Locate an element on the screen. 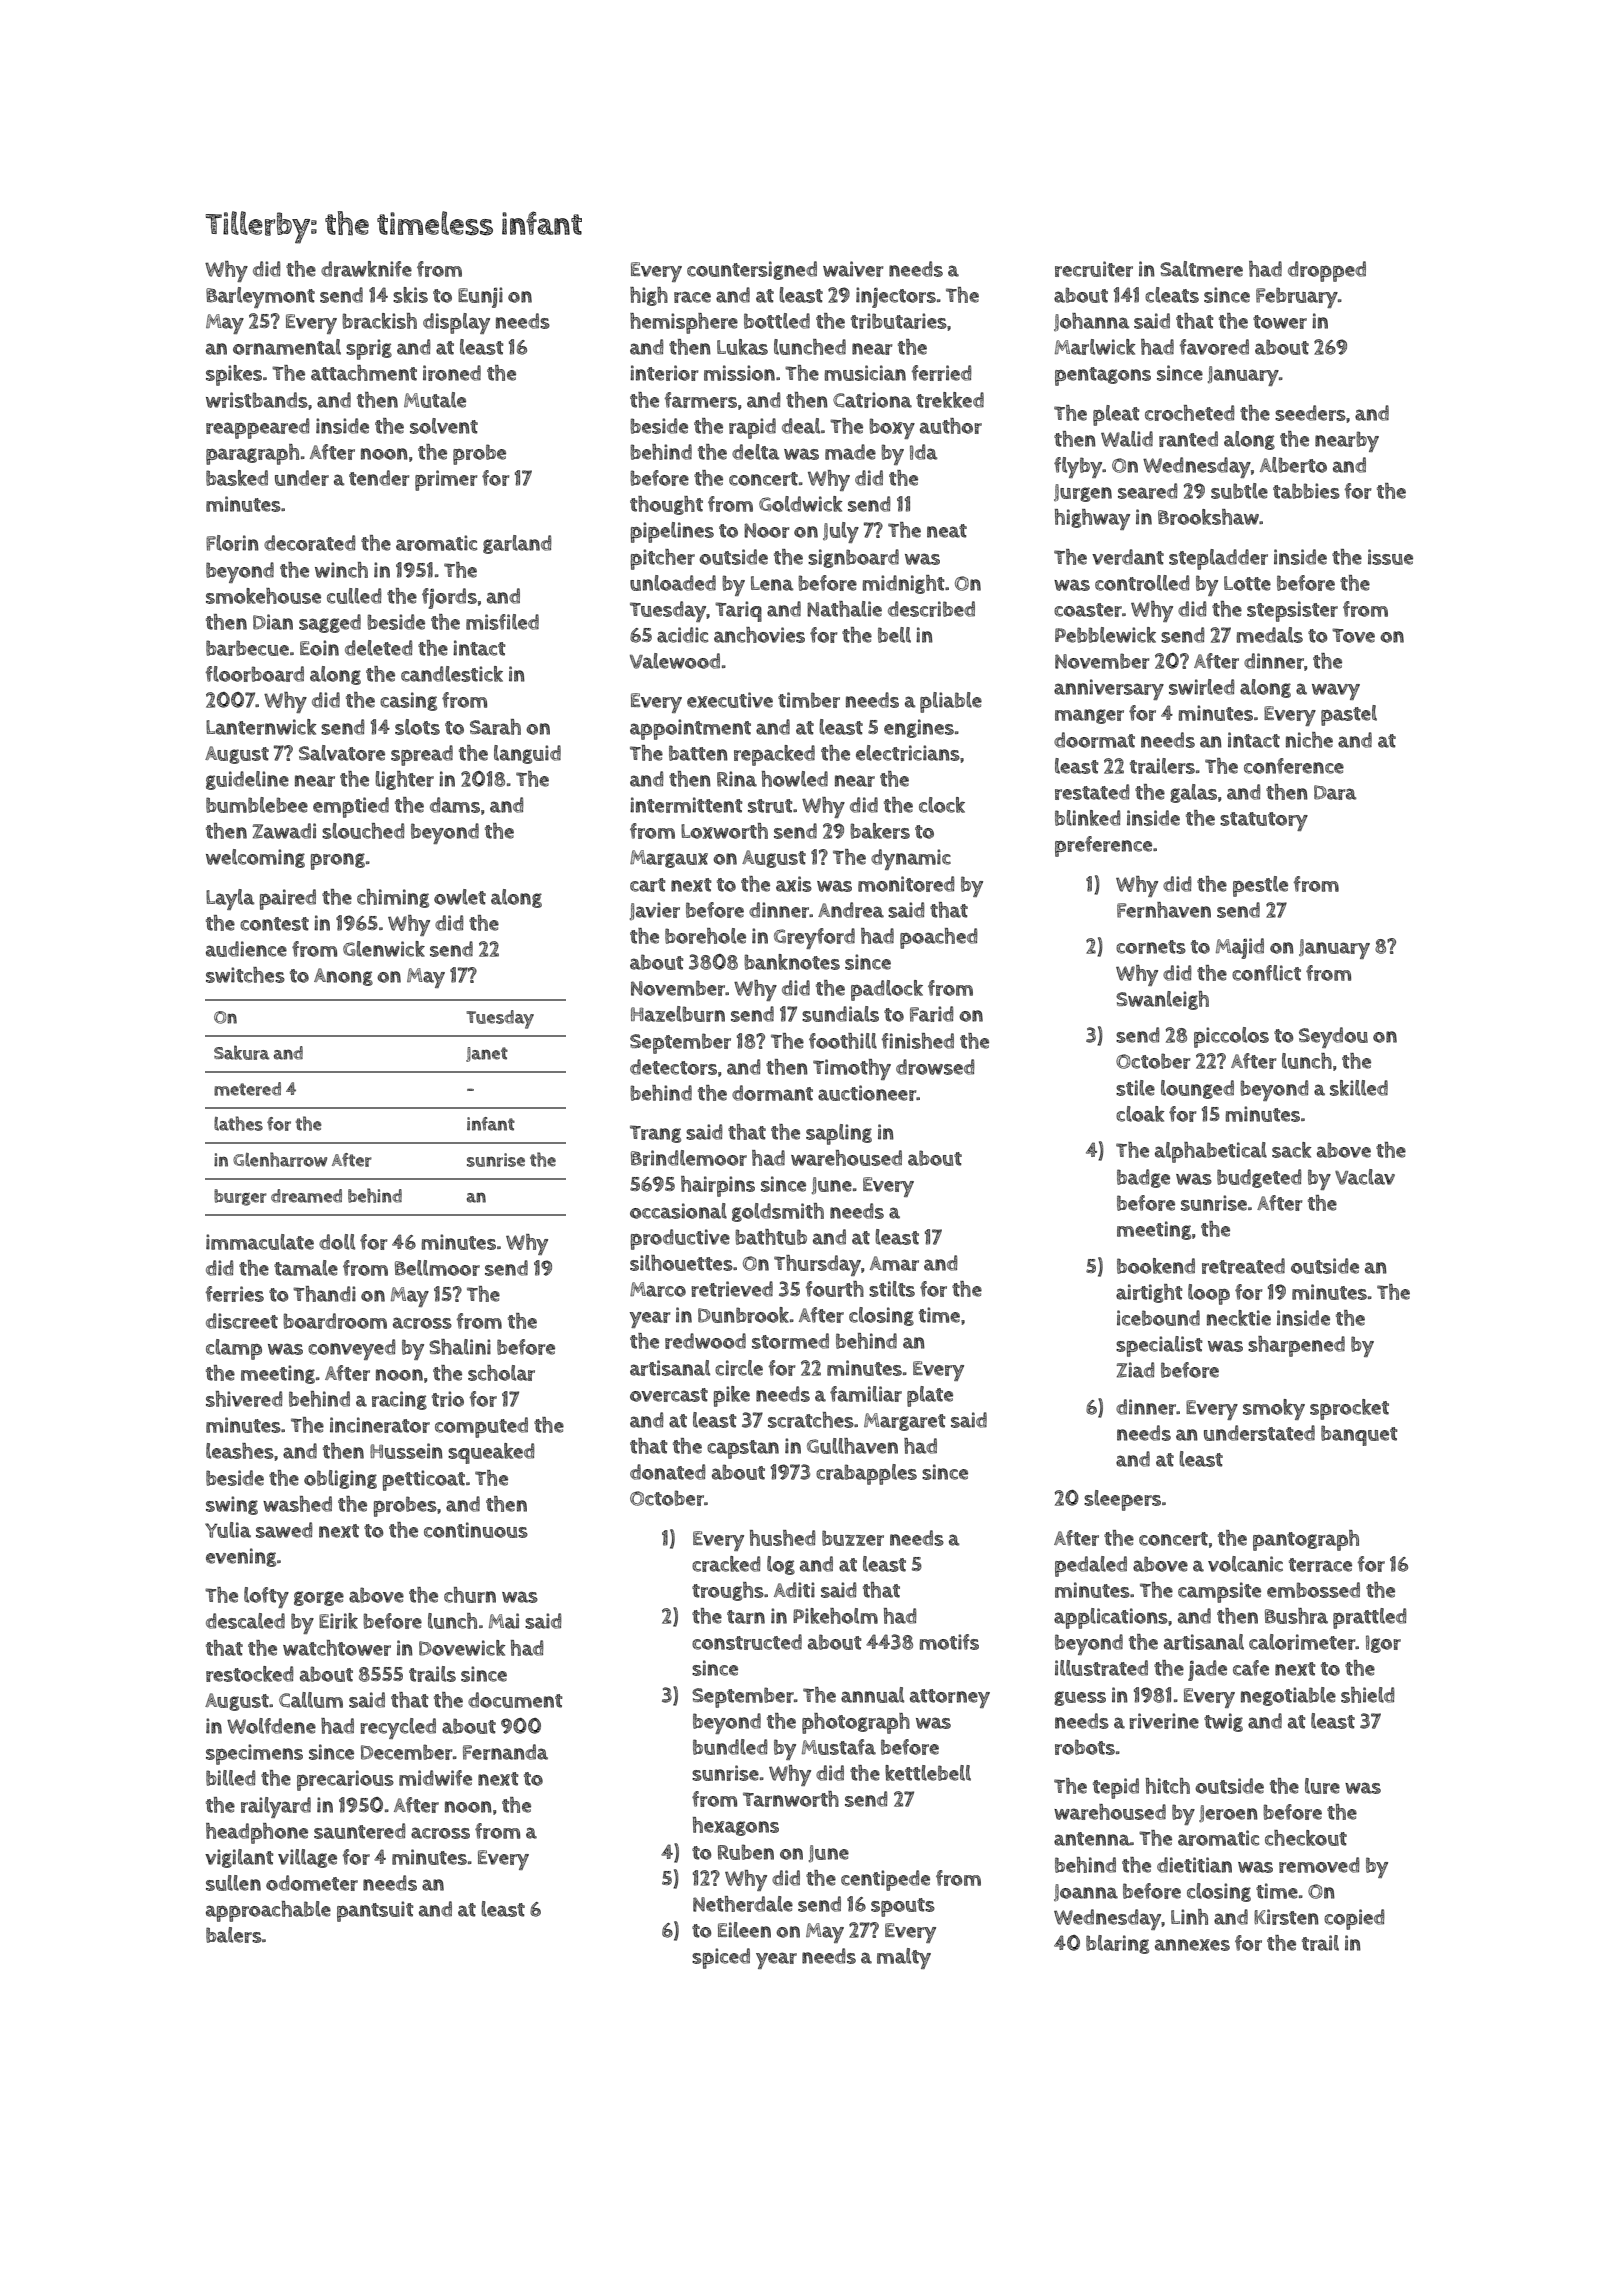 This screenshot has width=1620, height=2292. riverine is located at coordinates (1164, 1721).
